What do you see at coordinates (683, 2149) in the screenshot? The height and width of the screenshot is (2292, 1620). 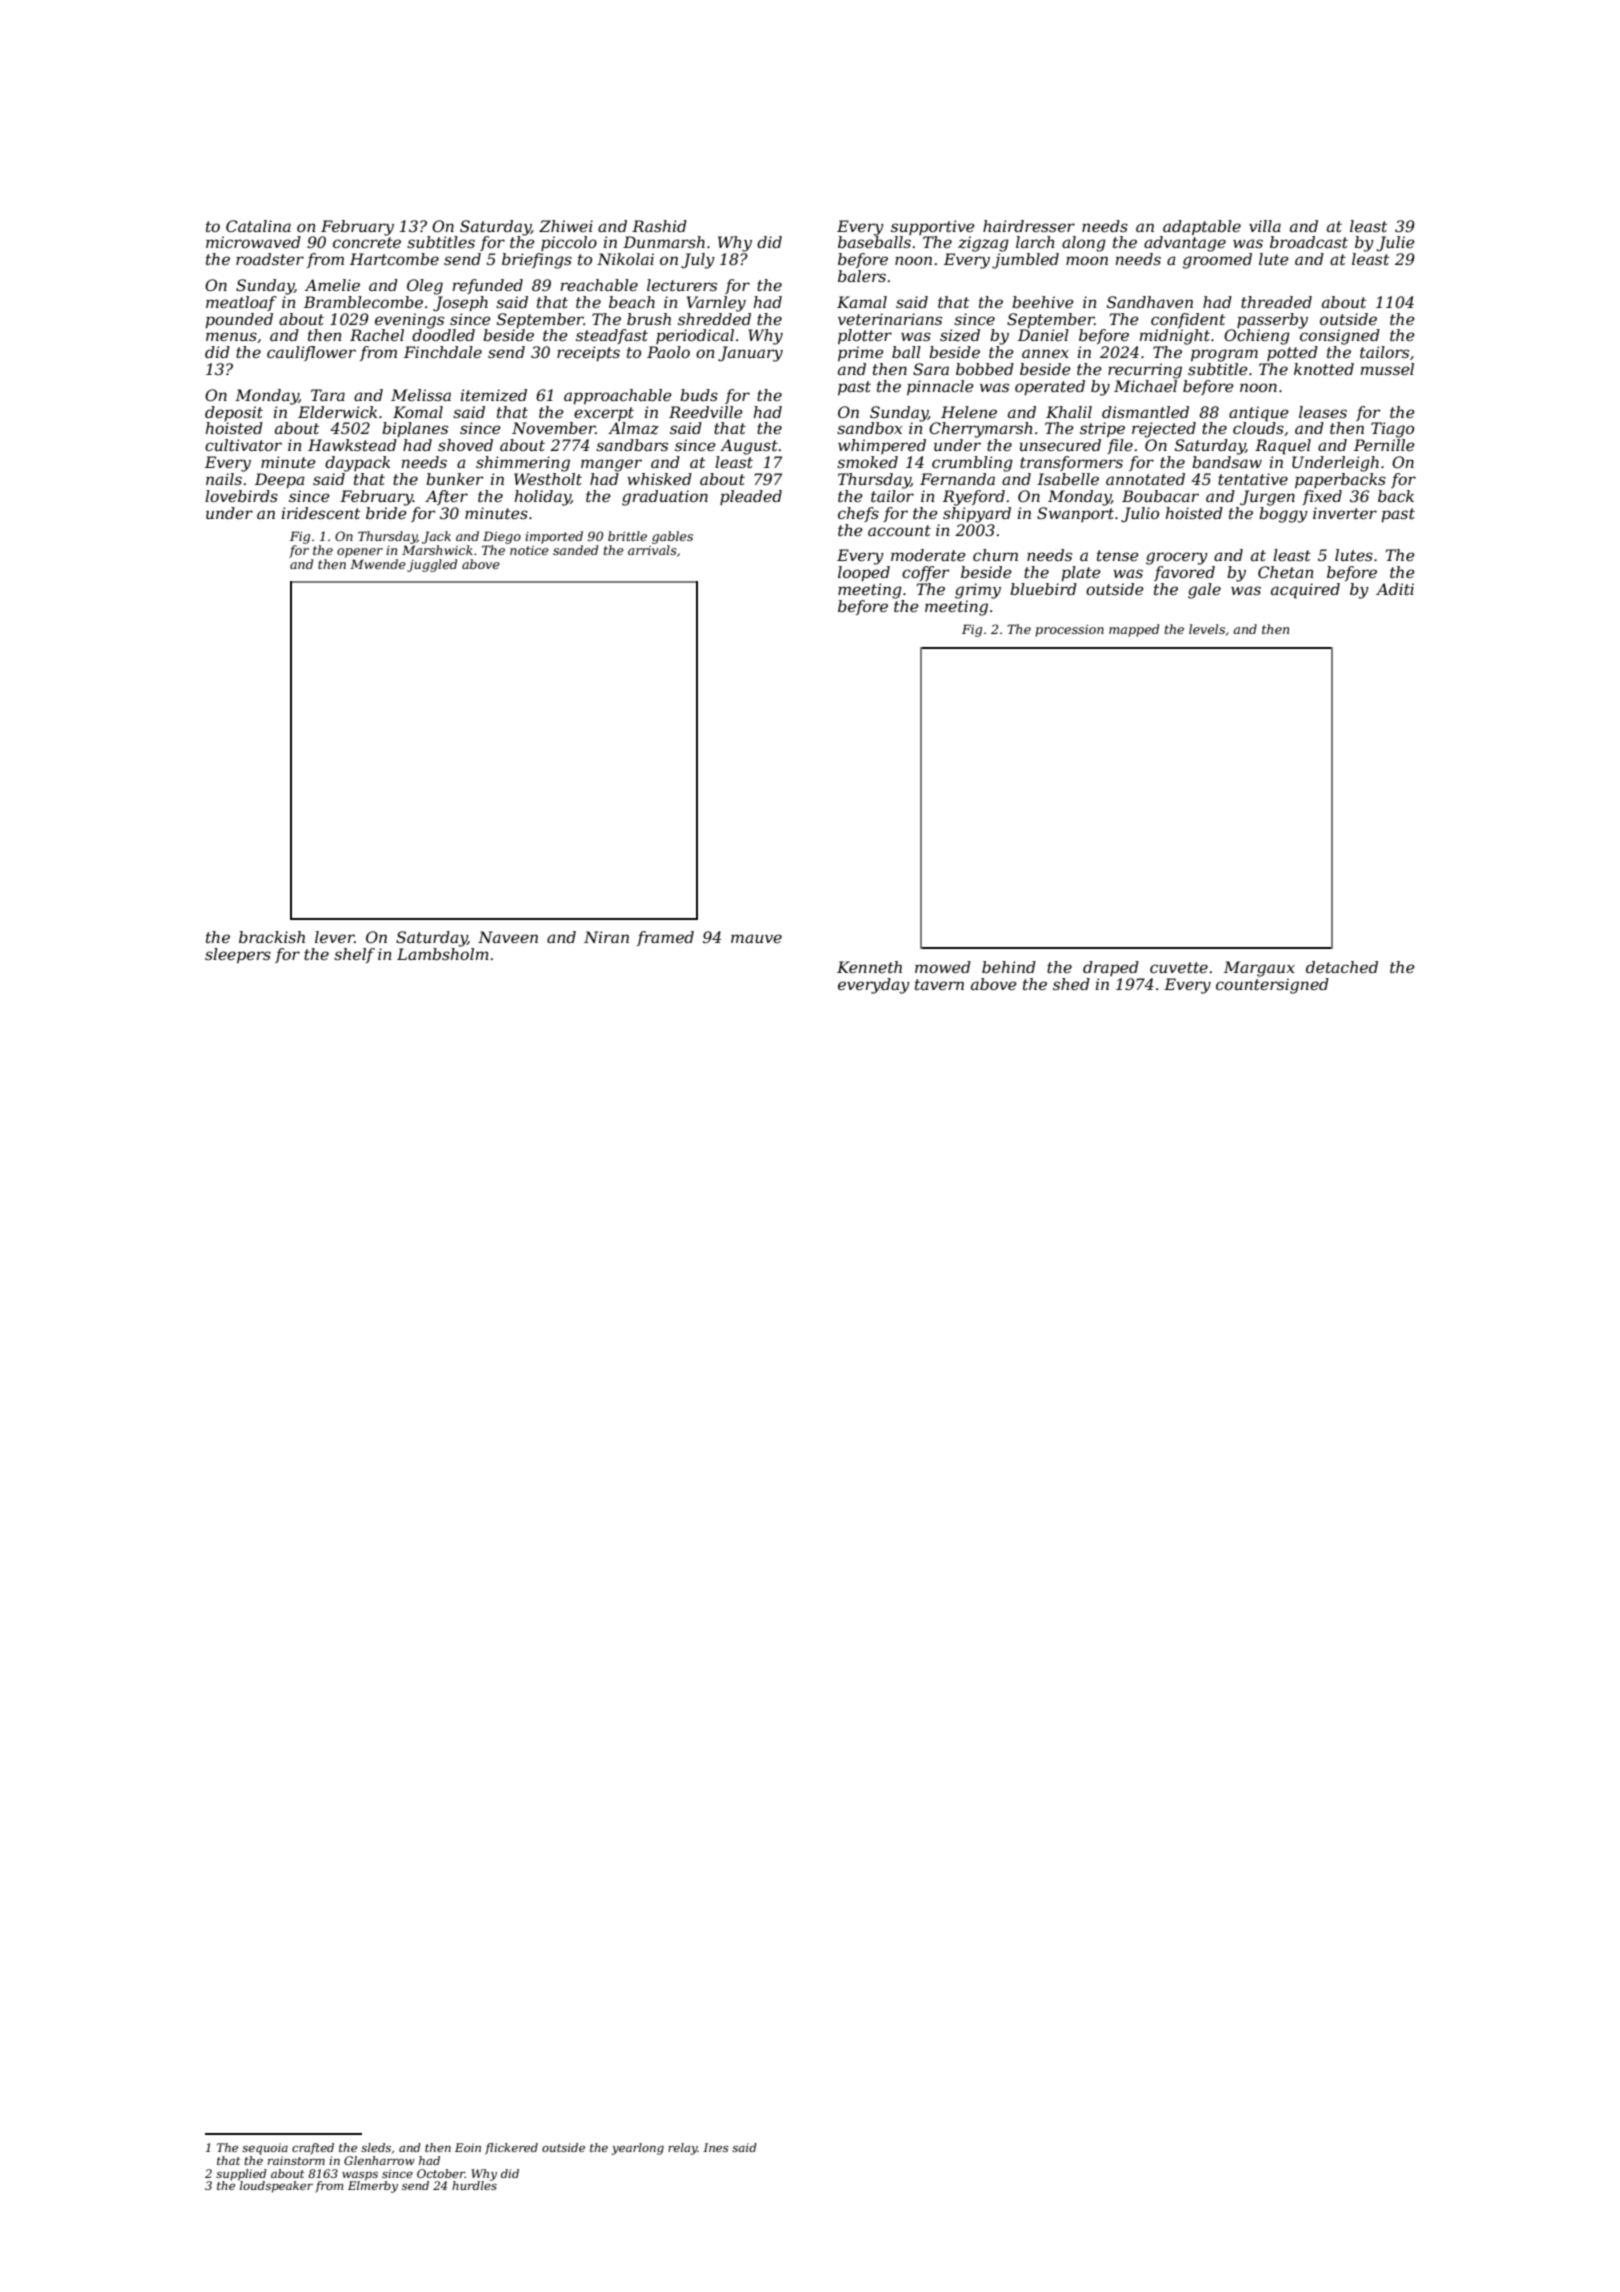 I see `relay` at bounding box center [683, 2149].
